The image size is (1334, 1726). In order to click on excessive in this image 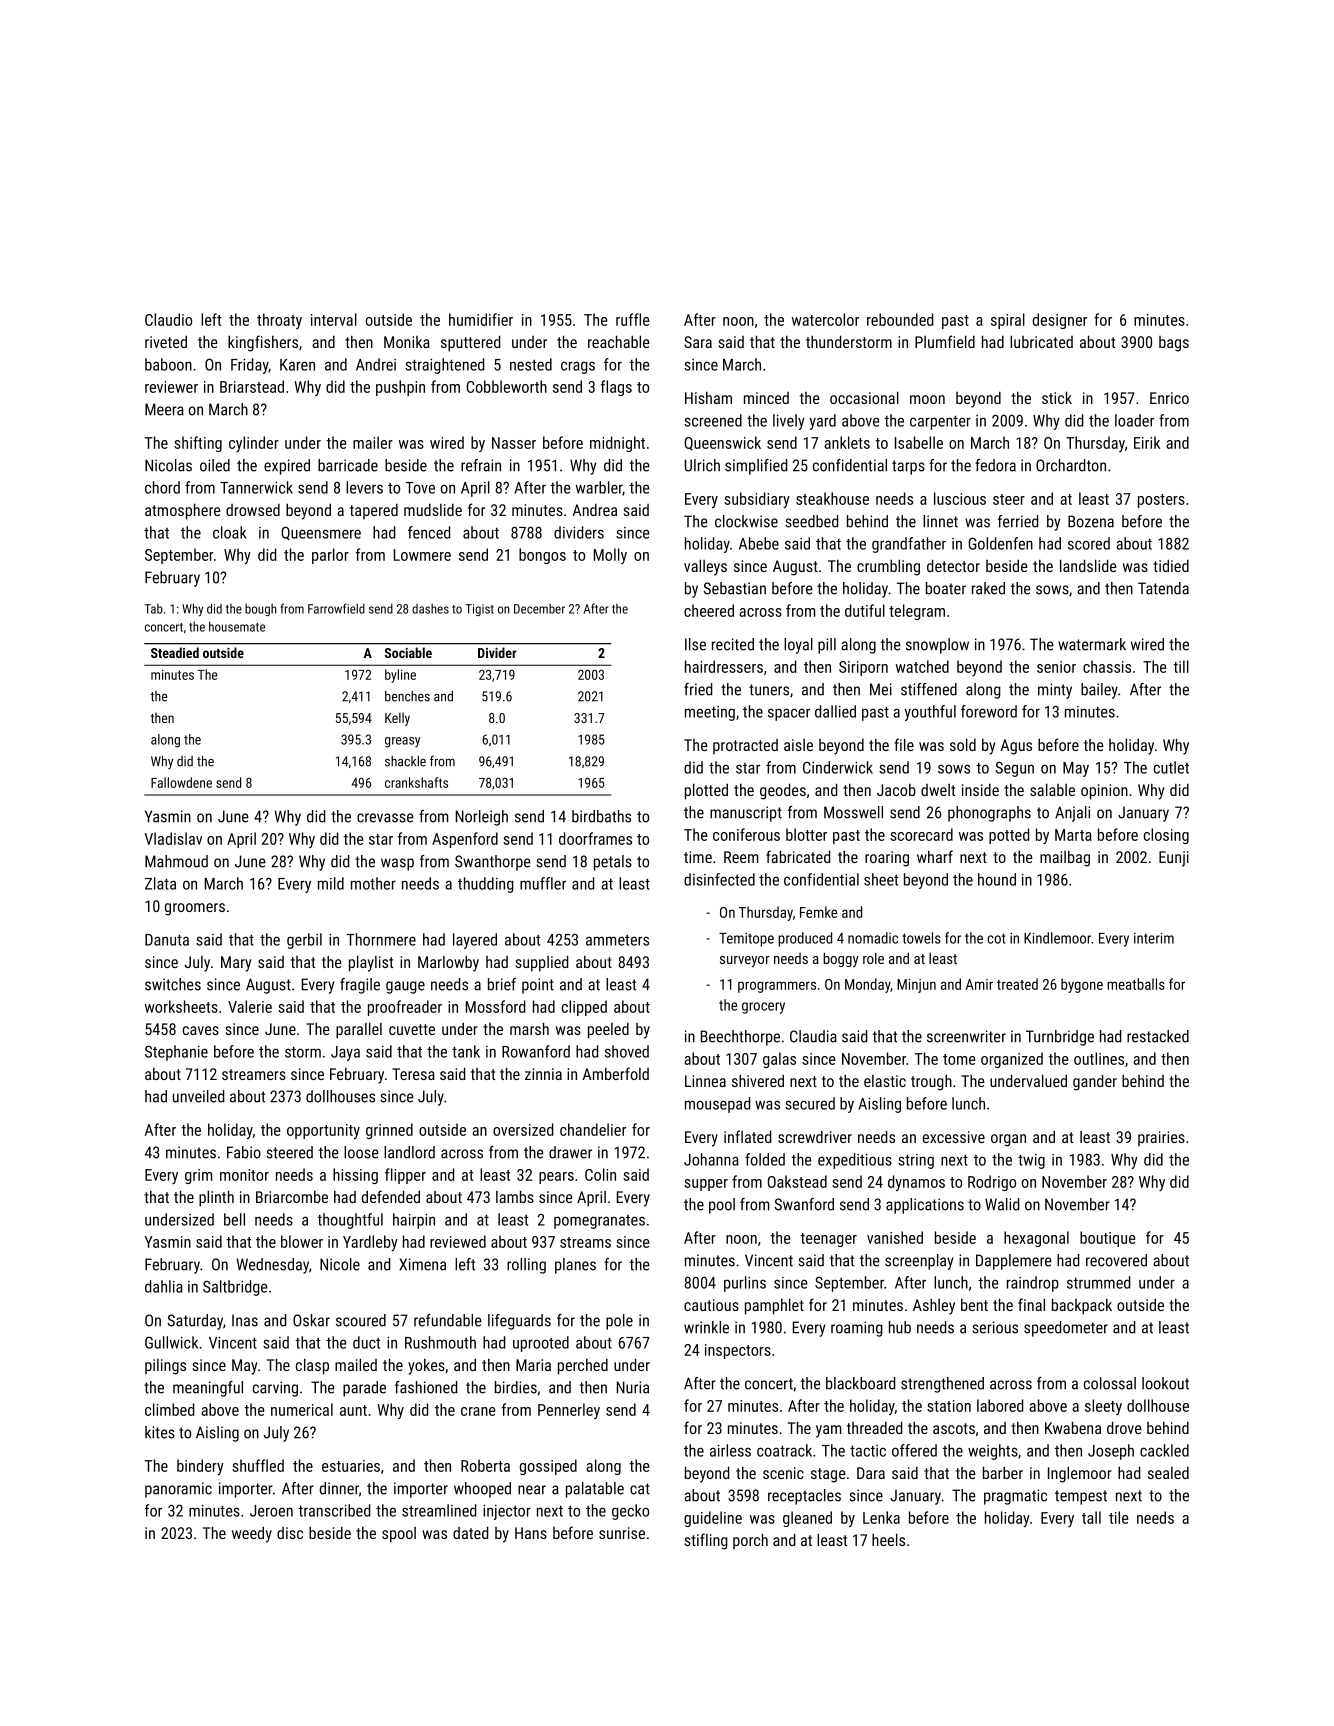, I will do `click(954, 1137)`.
